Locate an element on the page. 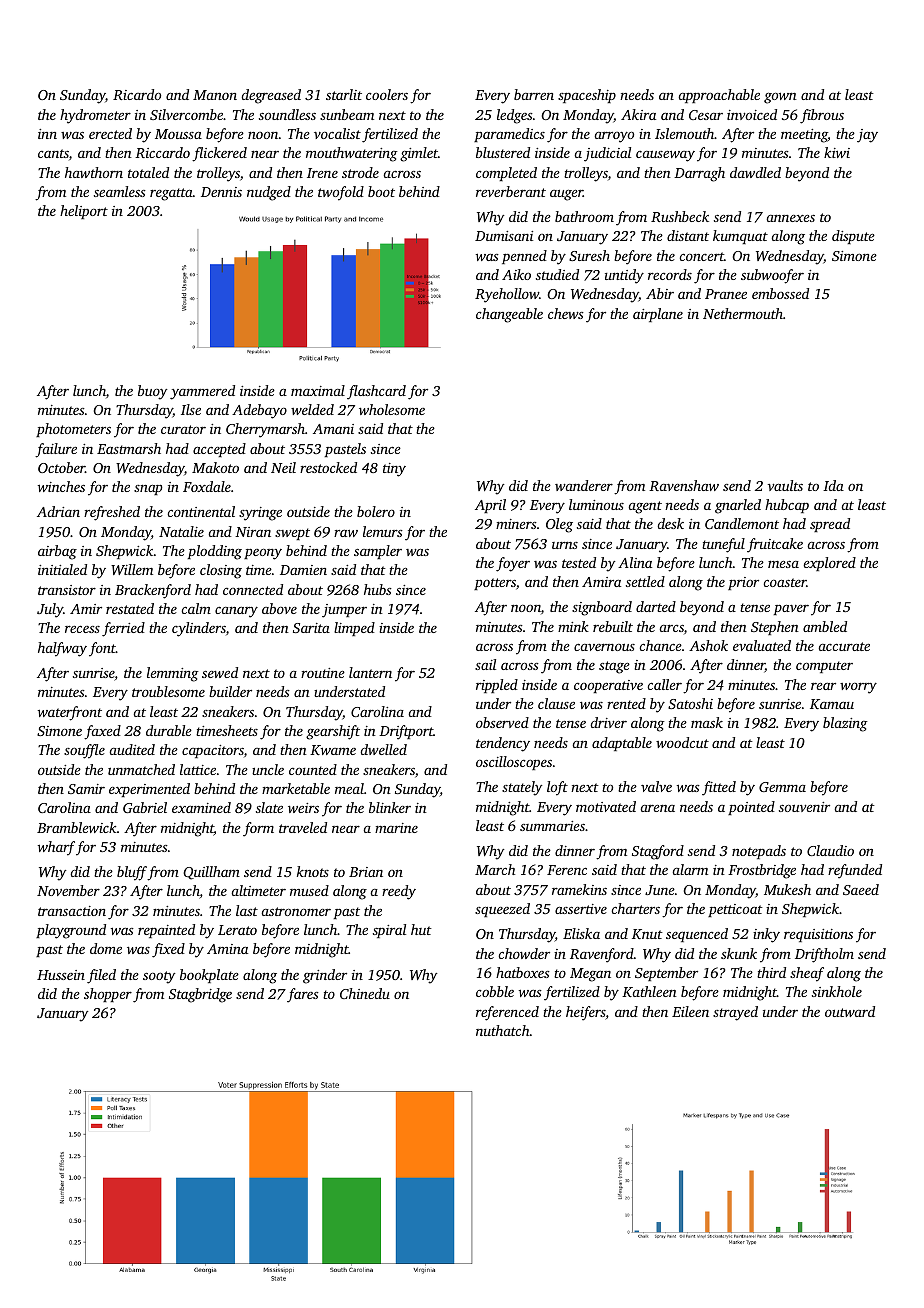 Image resolution: width=924 pixels, height=1308 pixels. Natalie is located at coordinates (181, 531).
